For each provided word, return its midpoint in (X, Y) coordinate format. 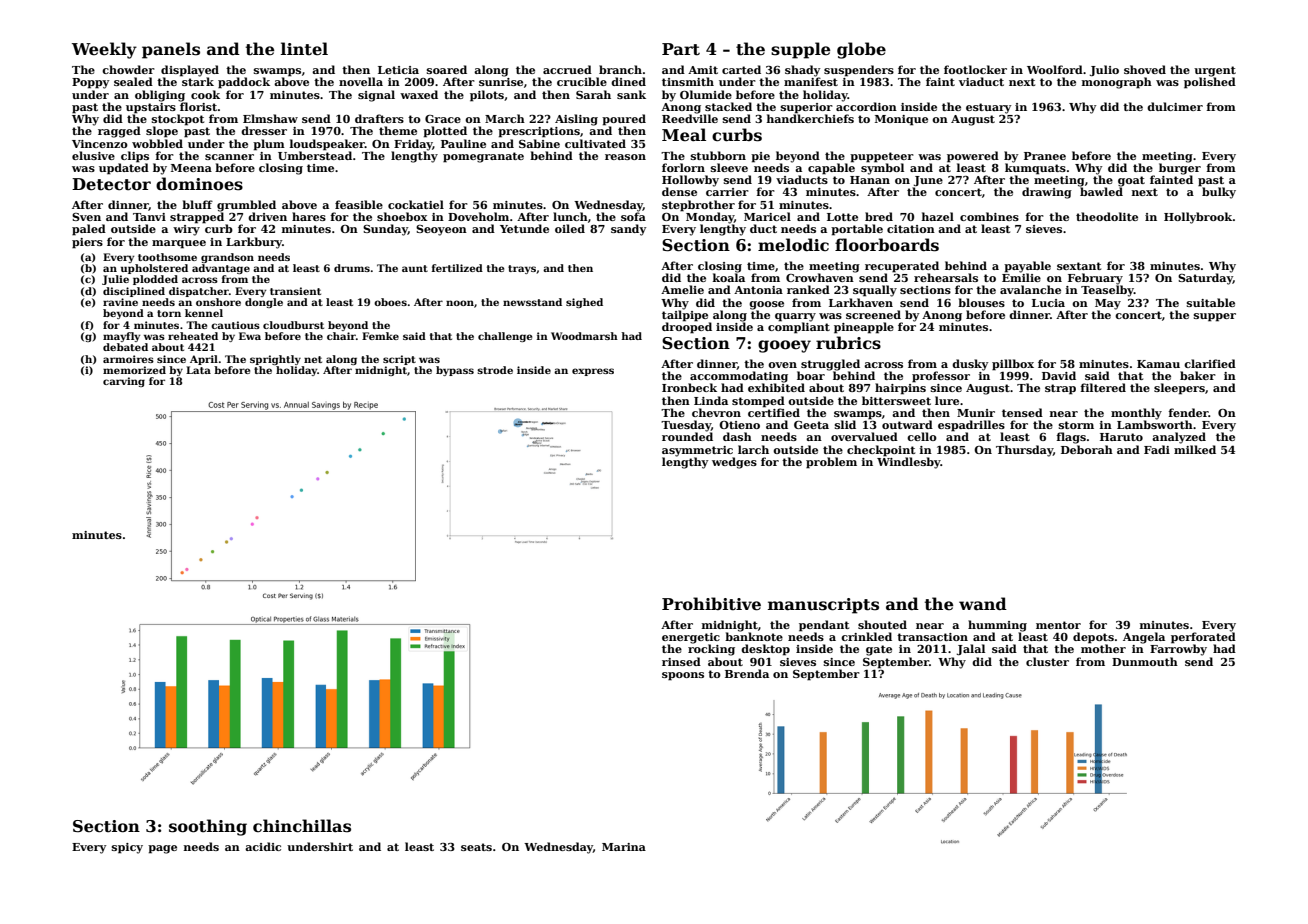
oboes (390, 302)
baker (1198, 375)
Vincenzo (100, 144)
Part (681, 49)
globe (861, 50)
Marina (624, 847)
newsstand (532, 302)
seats (476, 847)
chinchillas (302, 826)
